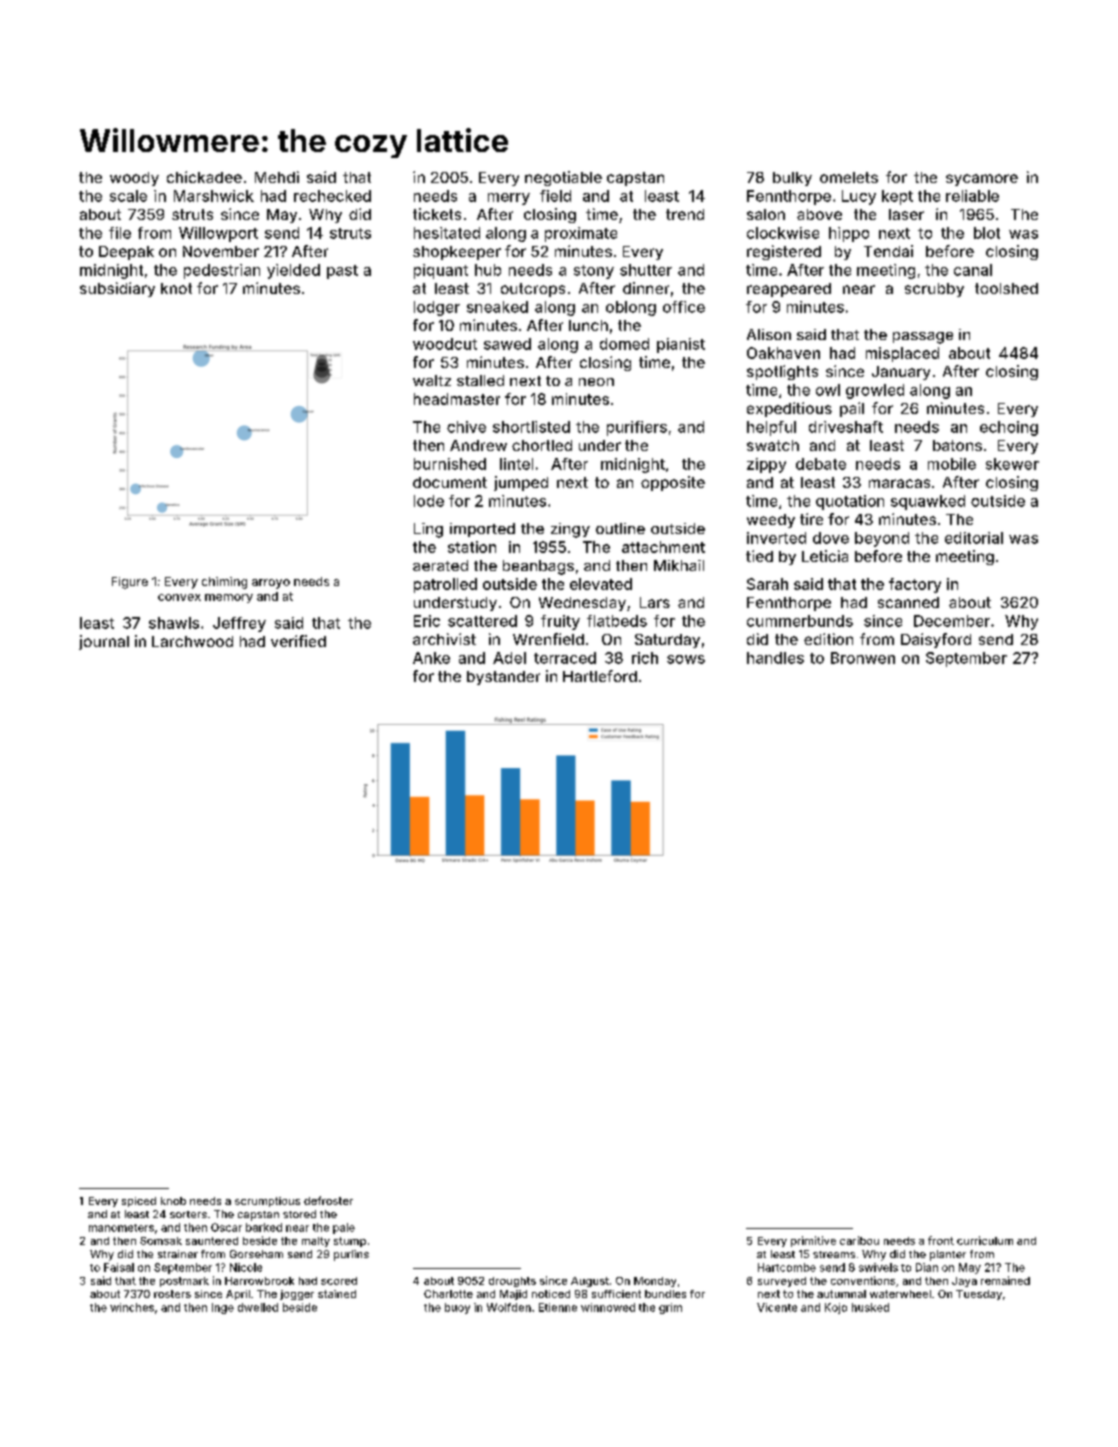 Image resolution: width=1118 pixels, height=1447 pixels. Describe the element at coordinates (902, 354) in the screenshot. I see `misplaced` at that location.
